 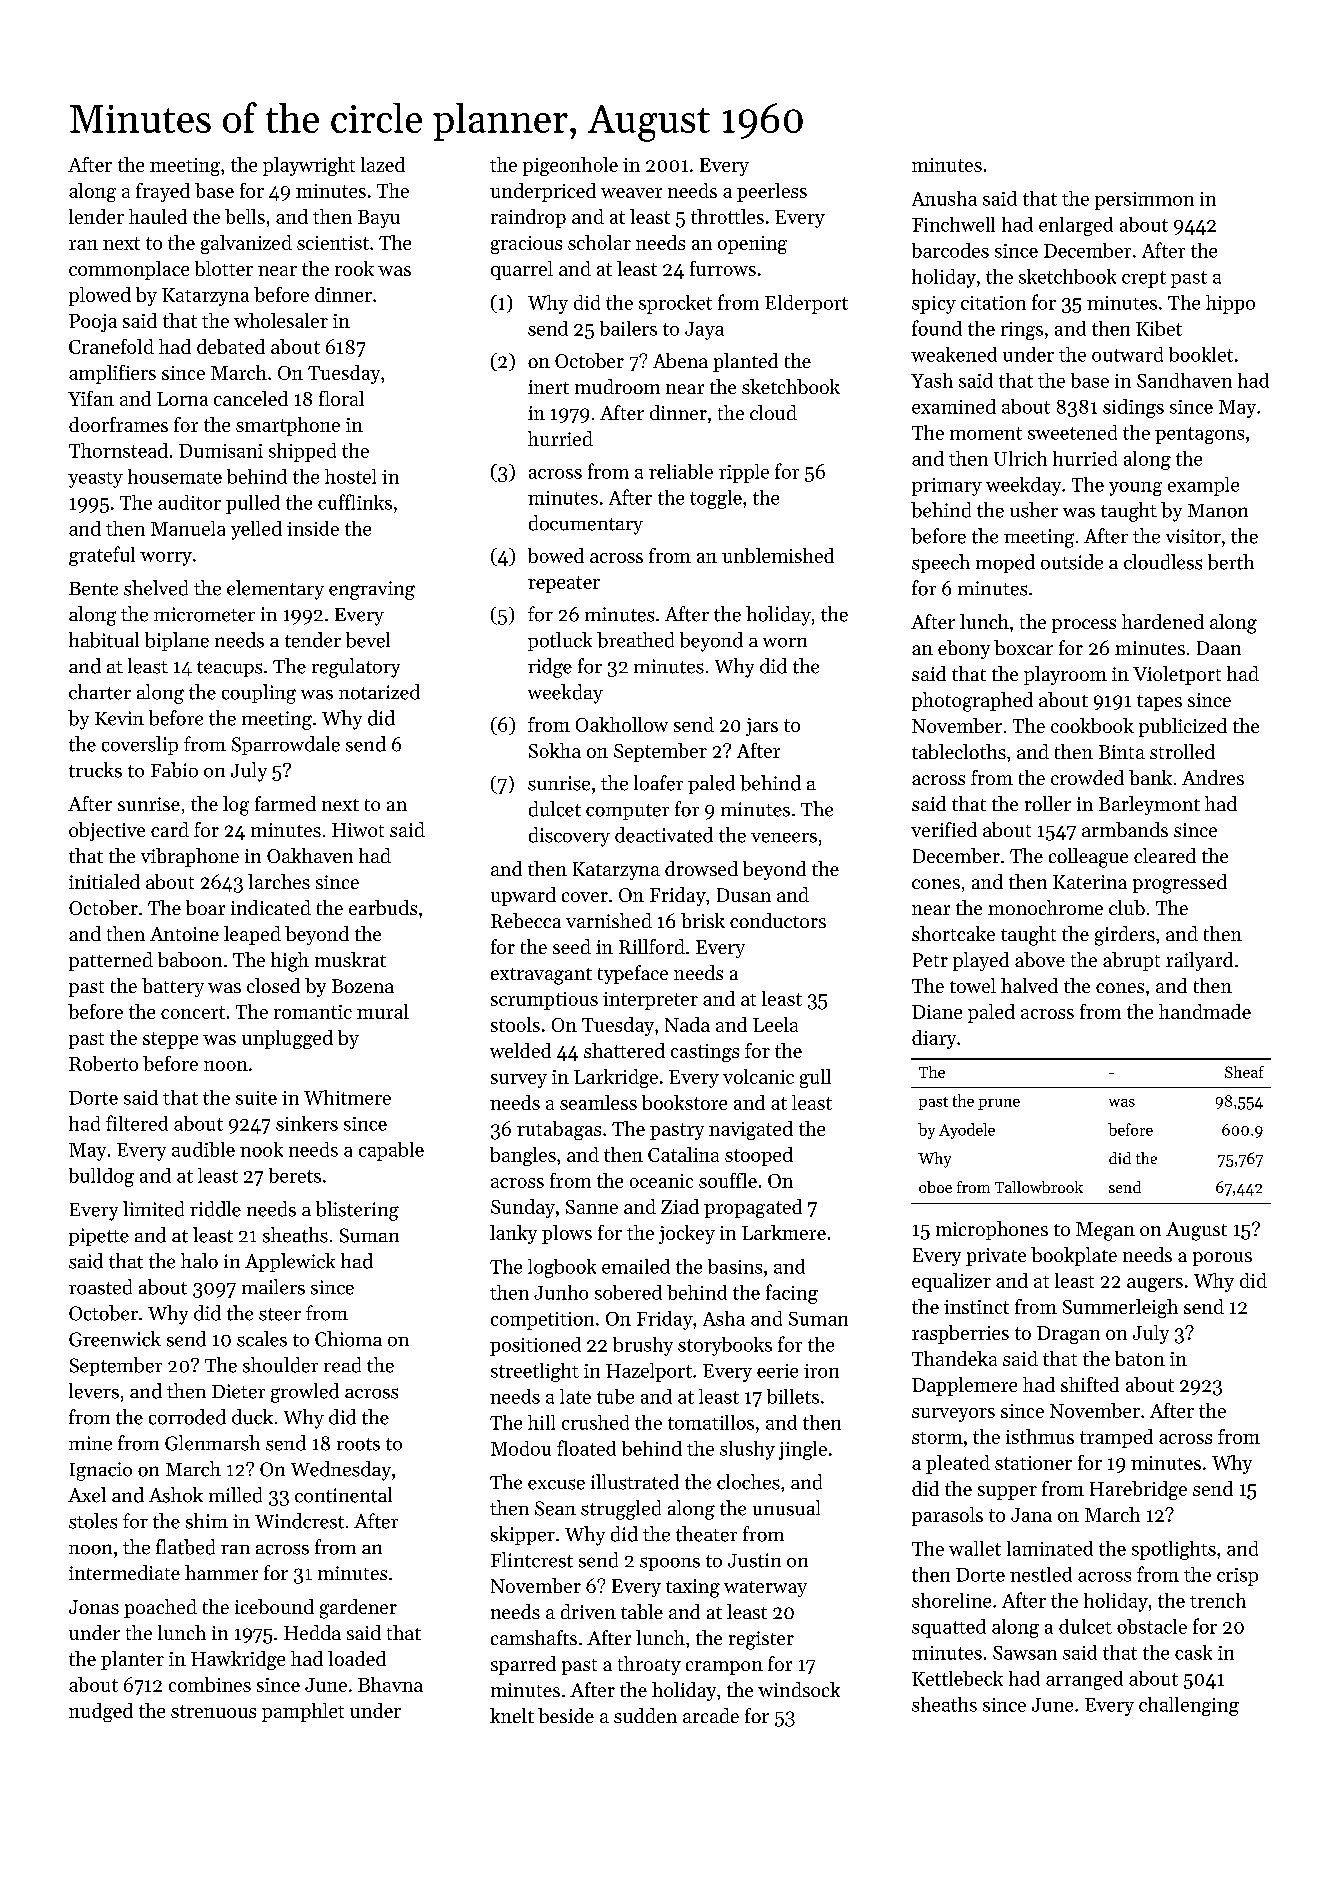 I want to click on mudroom, so click(x=617, y=386).
